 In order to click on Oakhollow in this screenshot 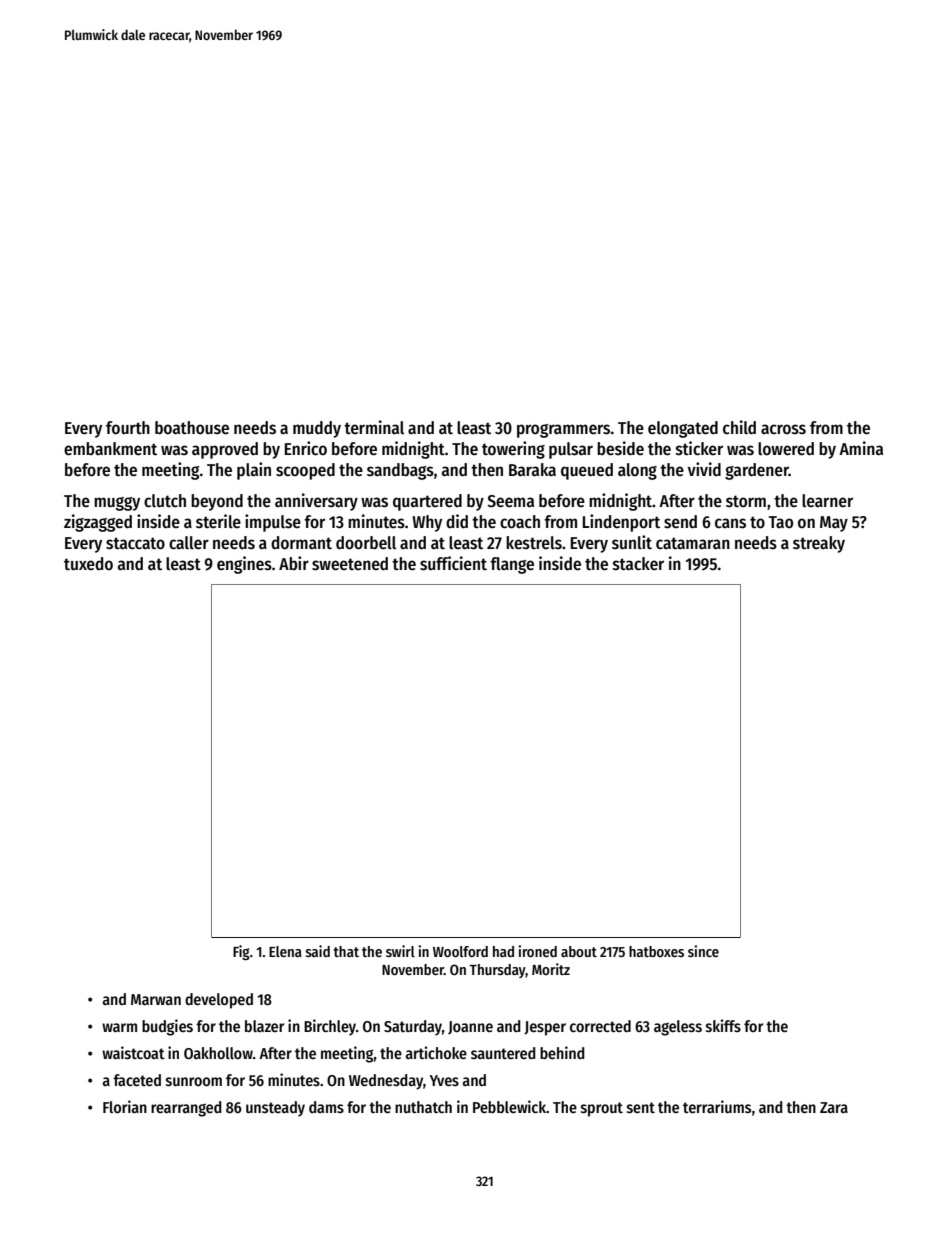, I will do `click(218, 1053)`.
